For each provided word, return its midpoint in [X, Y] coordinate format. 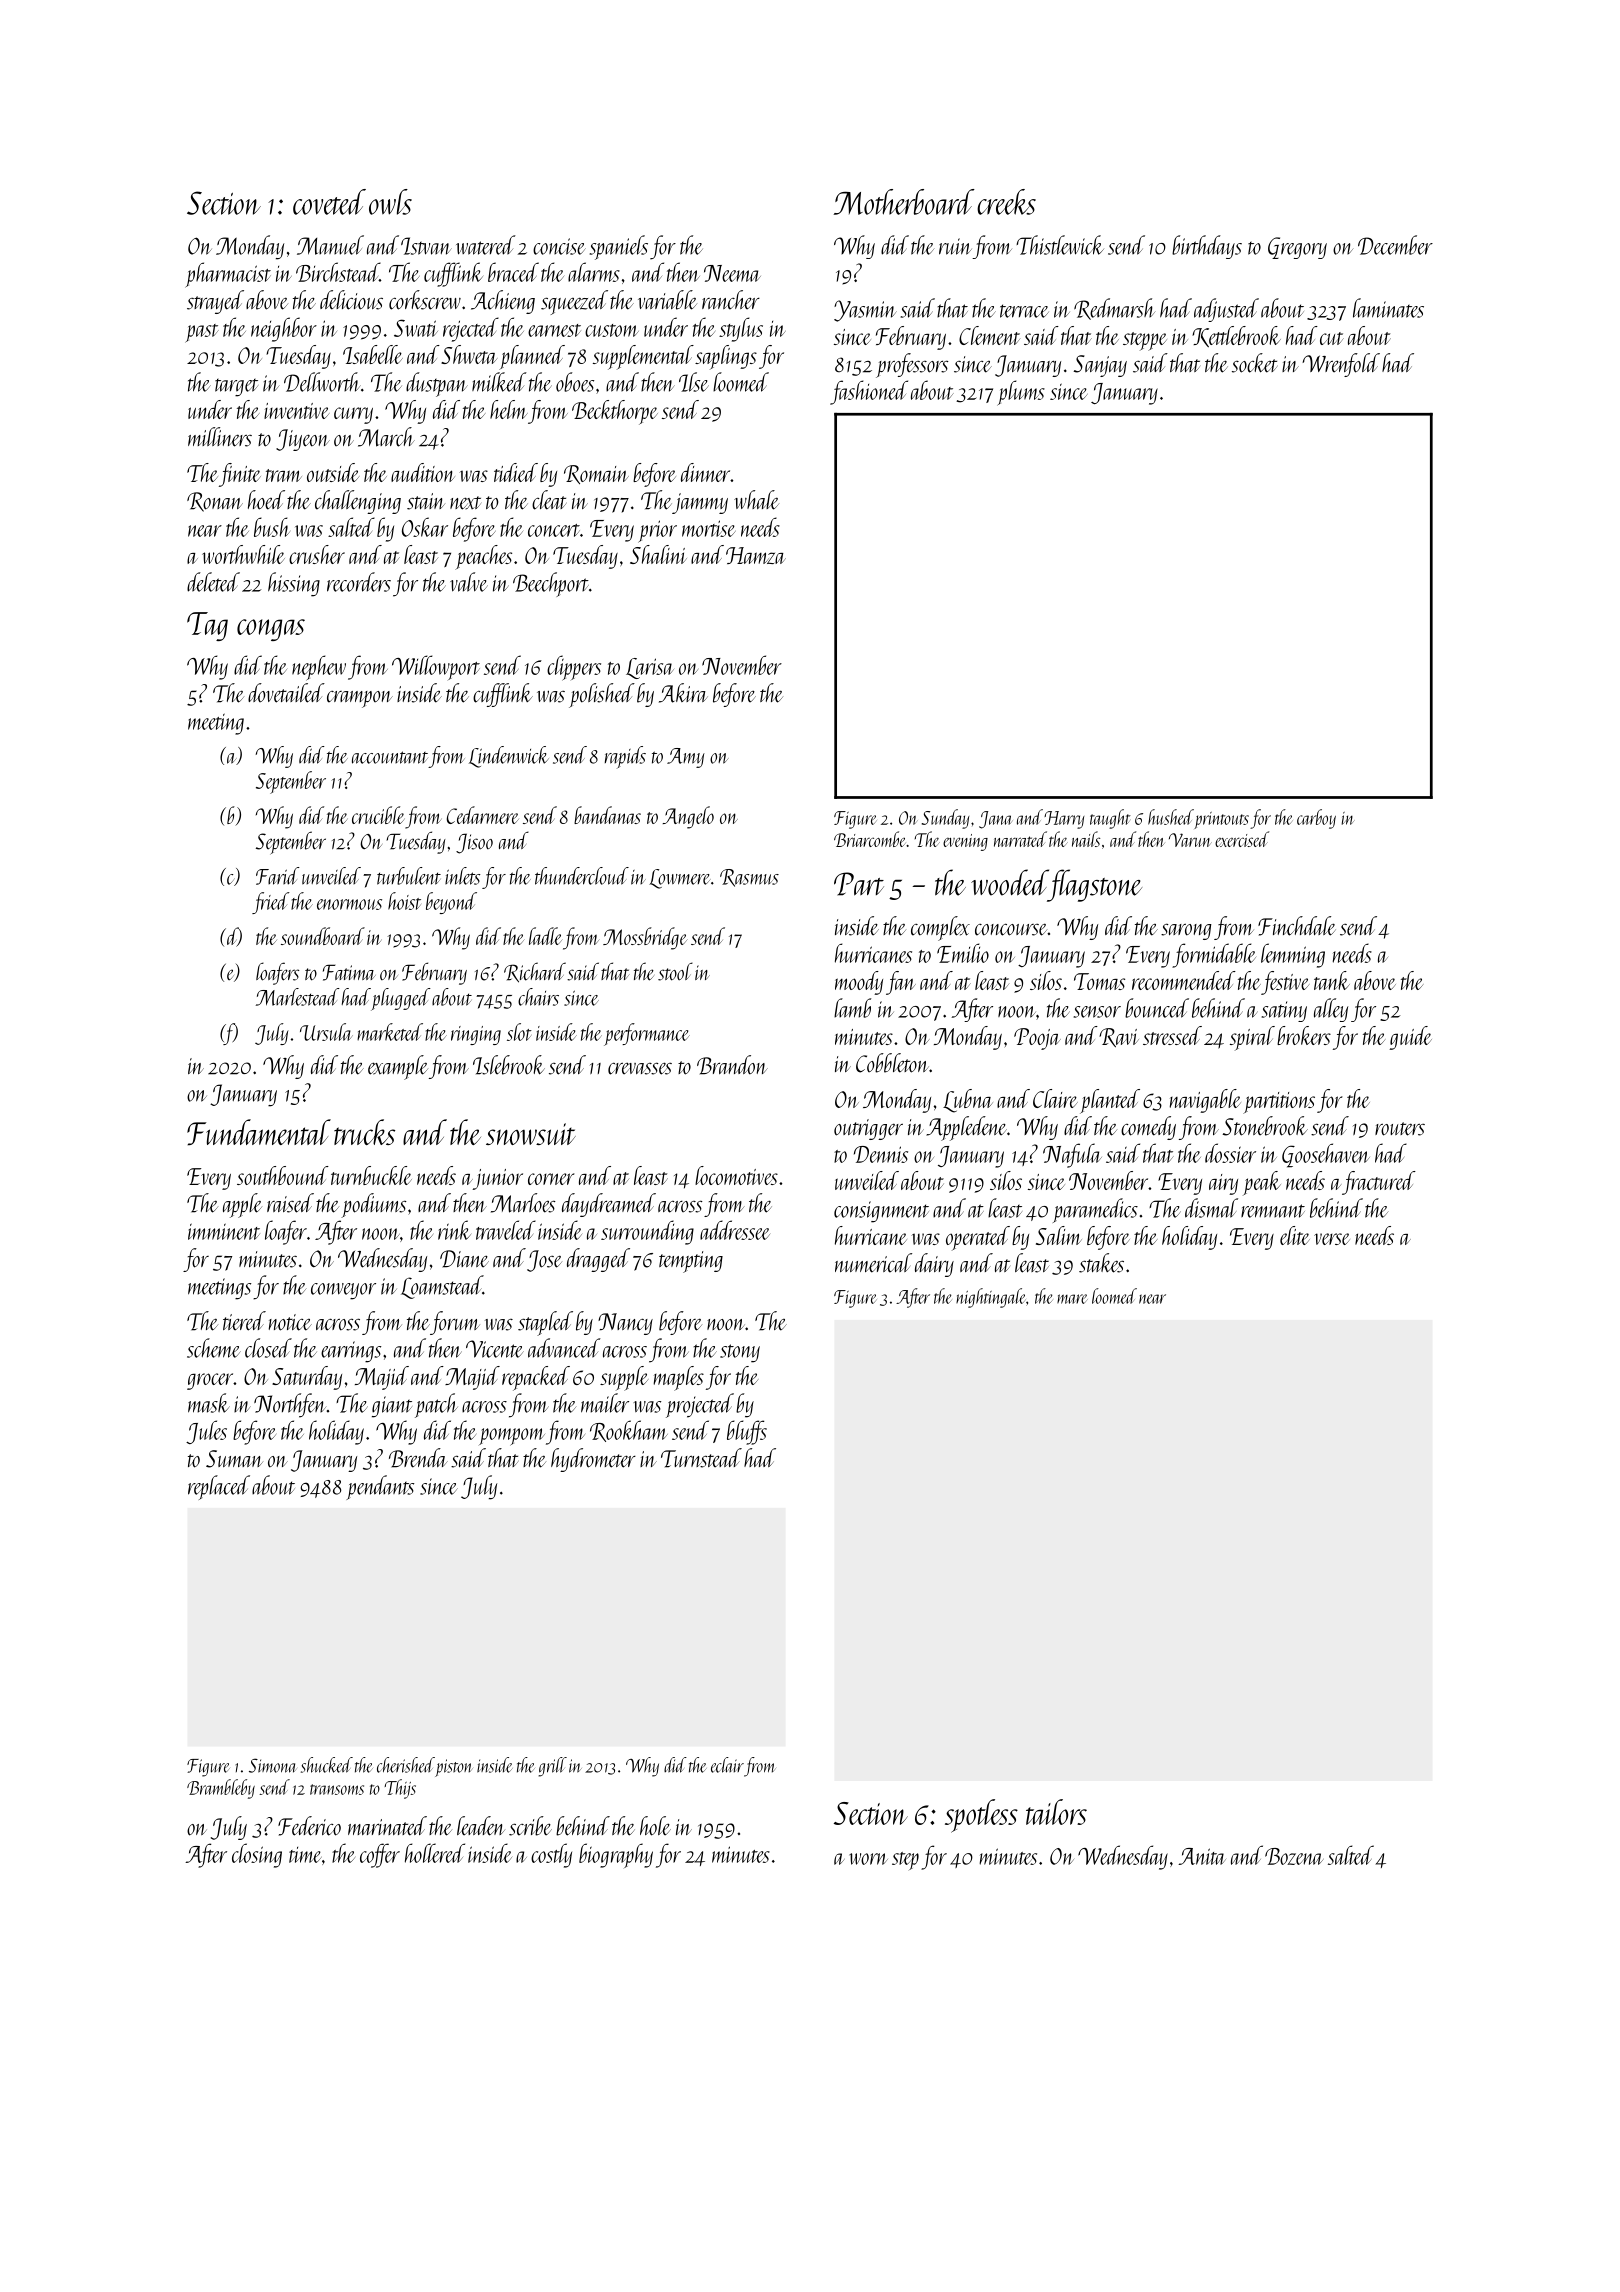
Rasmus [749, 878]
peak [1262, 1183]
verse [1332, 1239]
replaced [219, 1487]
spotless [981, 1816]
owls [390, 202]
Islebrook [509, 1065]
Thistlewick [1060, 245]
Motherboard [904, 202]
